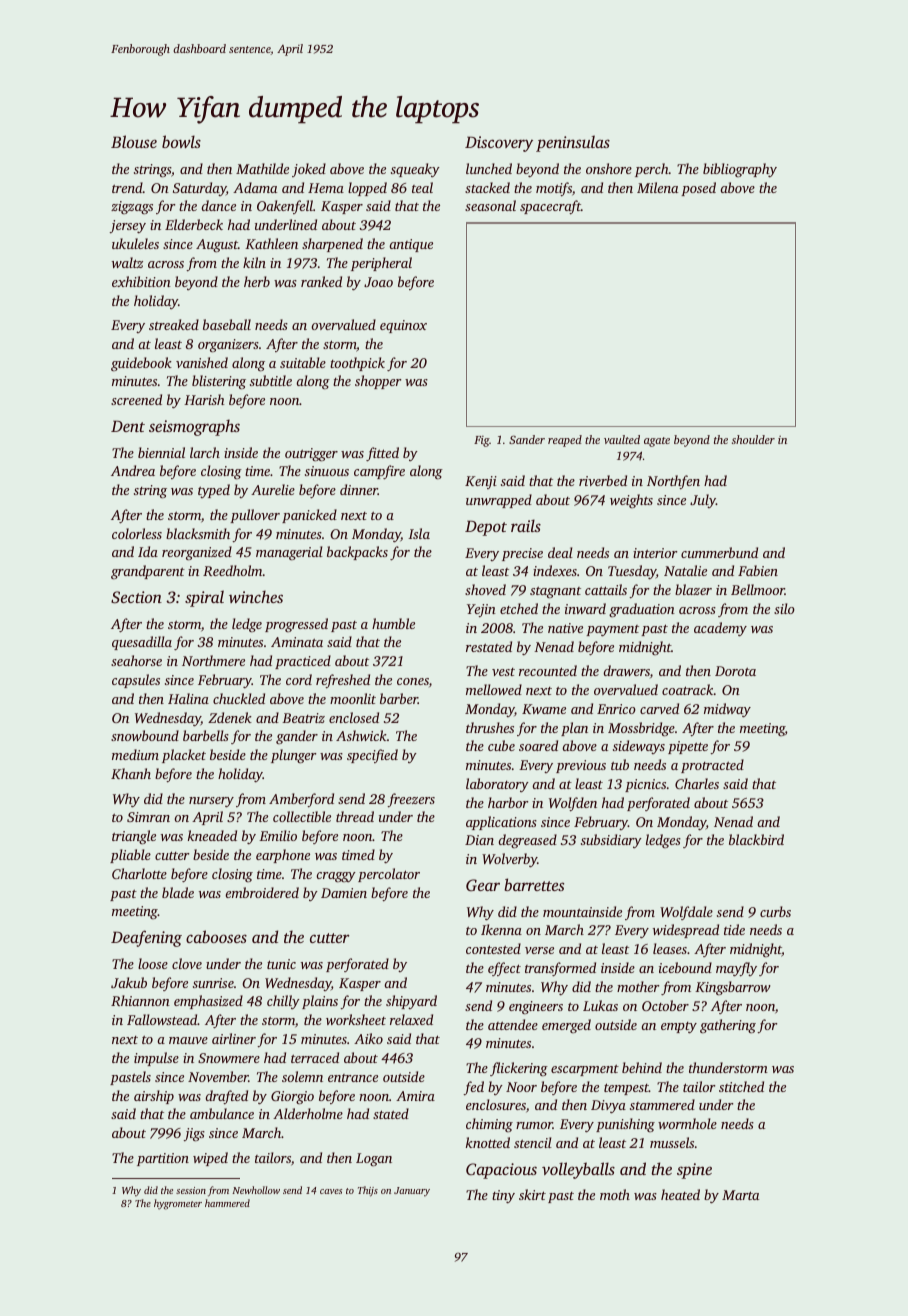  I want to click on gander, so click(297, 737).
